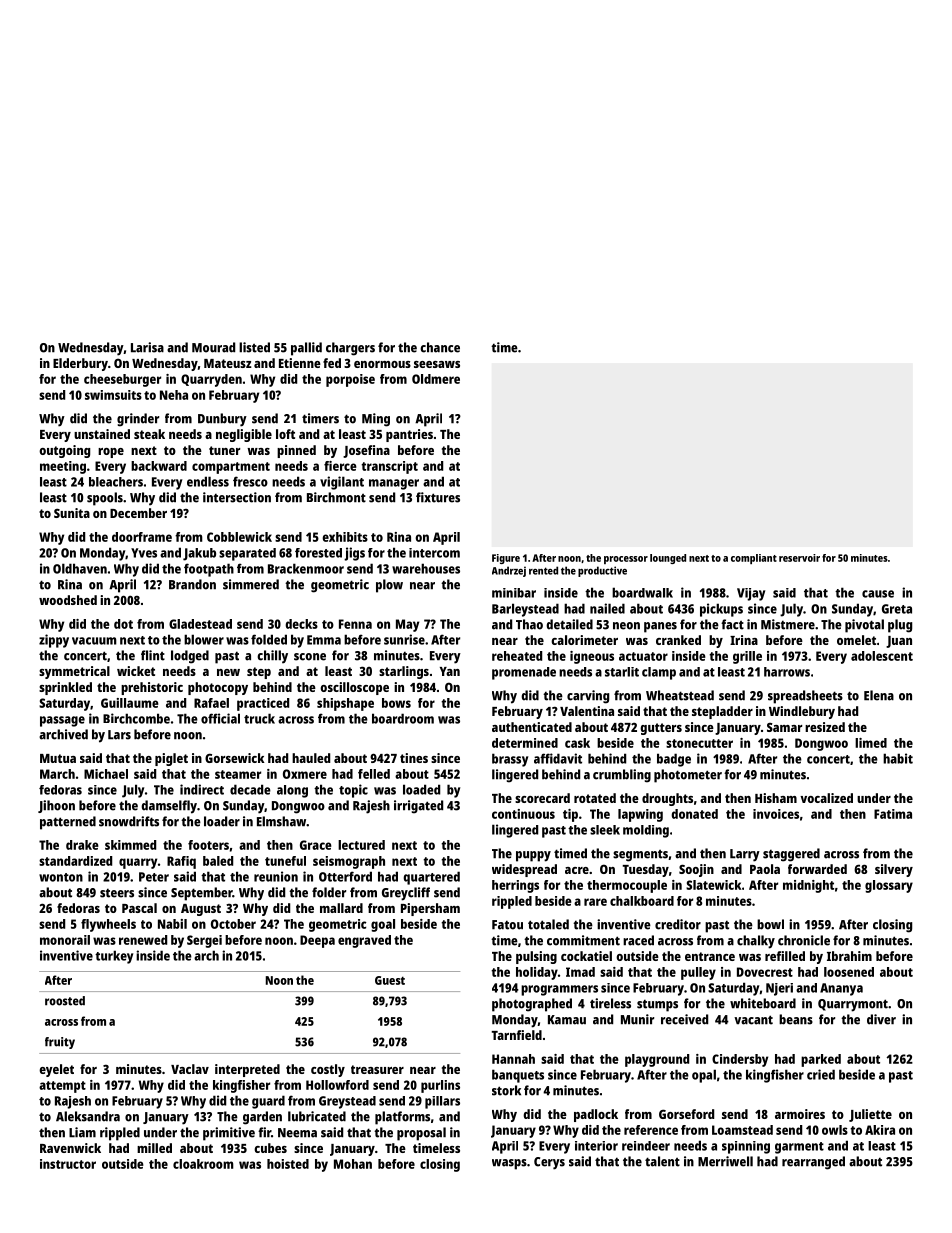 Image resolution: width=952 pixels, height=1233 pixels. Describe the element at coordinates (220, 718) in the screenshot. I see `official` at that location.
